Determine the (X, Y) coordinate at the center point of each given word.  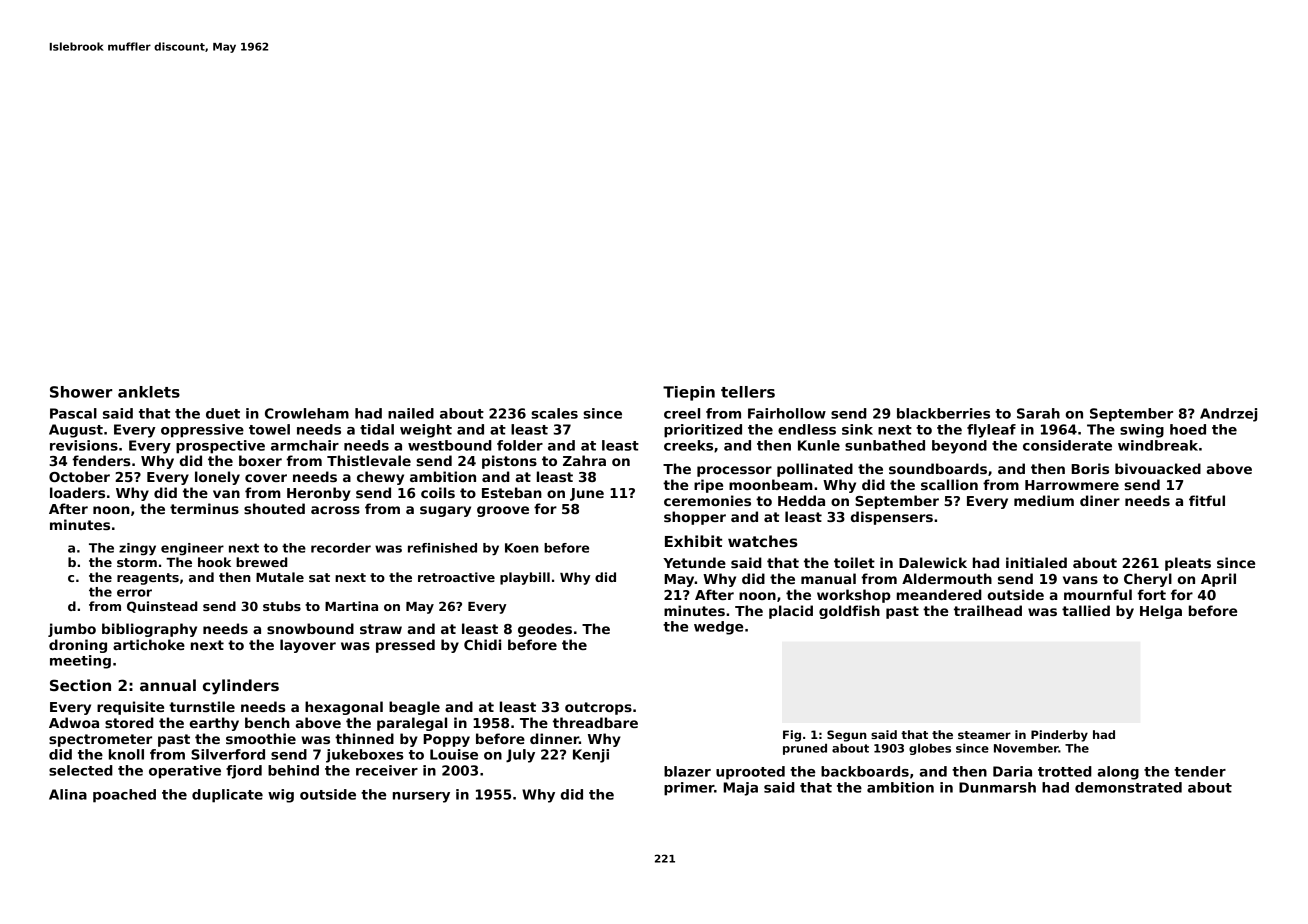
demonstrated (1128, 787)
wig (281, 796)
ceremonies (707, 500)
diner (1100, 500)
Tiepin (689, 393)
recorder (341, 548)
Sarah (1038, 413)
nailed (411, 413)
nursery (421, 797)
